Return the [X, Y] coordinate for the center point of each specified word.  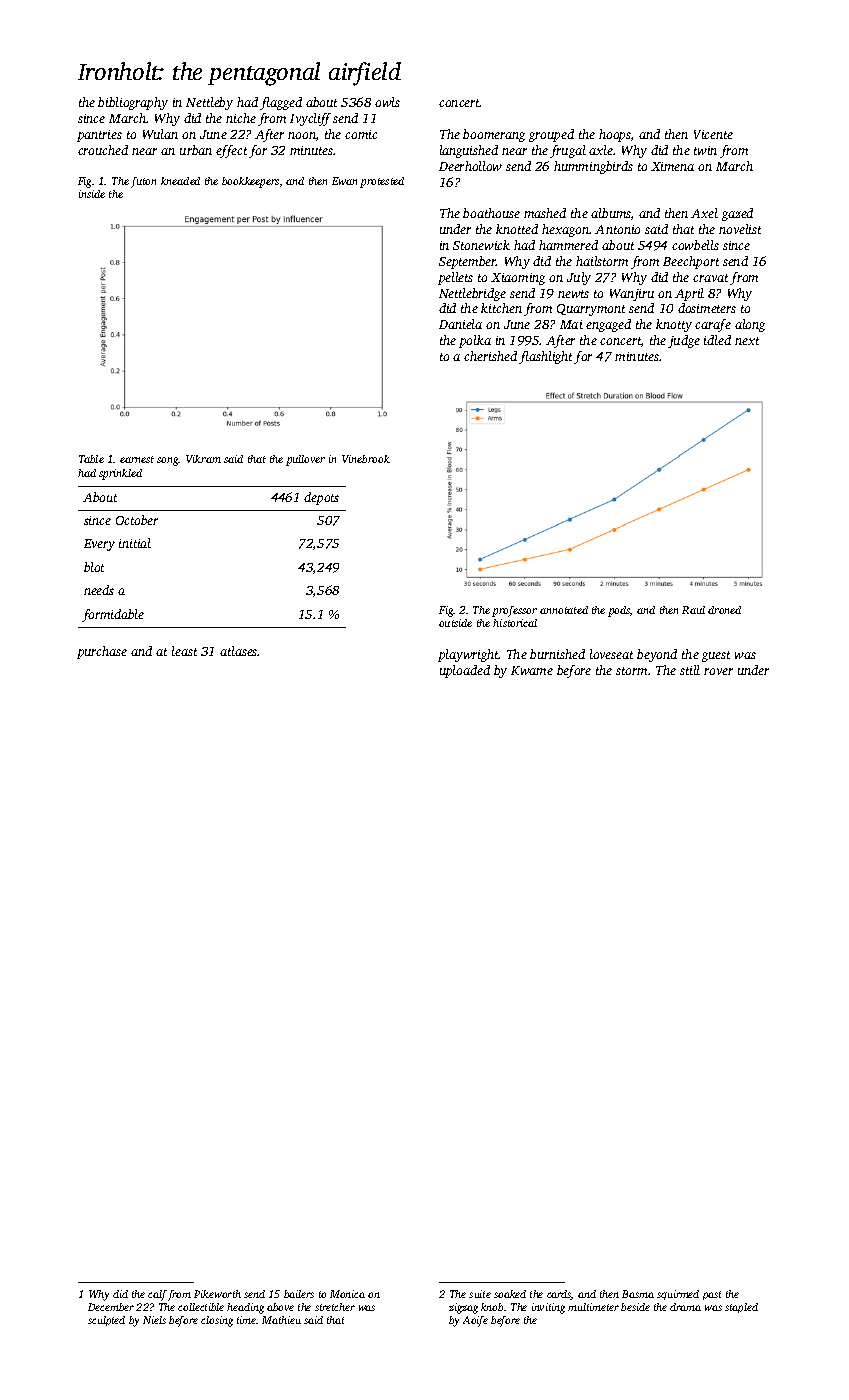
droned [724, 610]
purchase [102, 652]
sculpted [106, 1321]
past [712, 1295]
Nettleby [209, 103]
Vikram [203, 459]
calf [157, 1295]
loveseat [611, 654]
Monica [347, 1294]
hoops [615, 135]
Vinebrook [366, 459]
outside [455, 623]
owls [387, 102]
